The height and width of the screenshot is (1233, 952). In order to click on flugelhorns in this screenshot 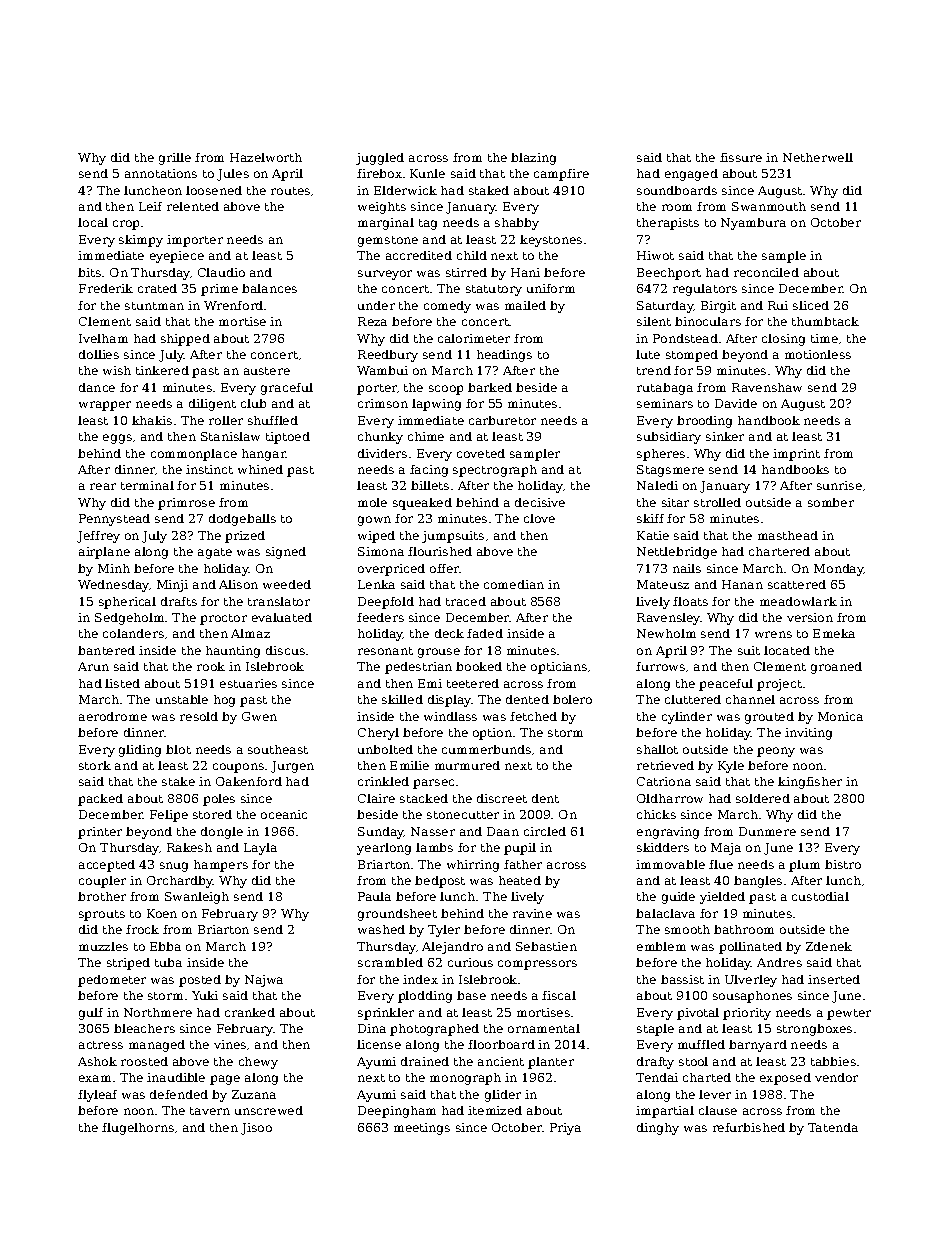, I will do `click(138, 1129)`.
